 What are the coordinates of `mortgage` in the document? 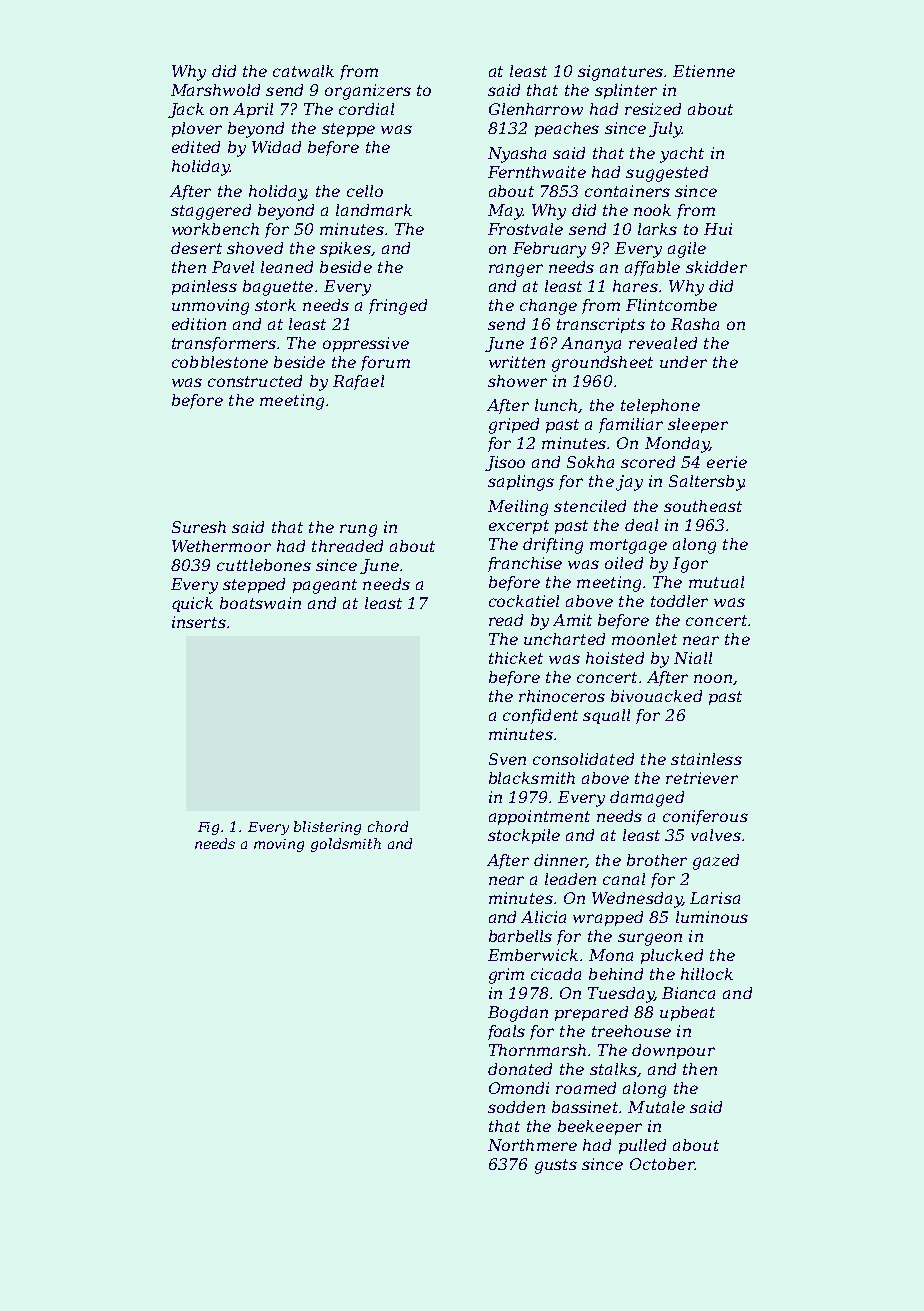 It's located at (628, 546).
